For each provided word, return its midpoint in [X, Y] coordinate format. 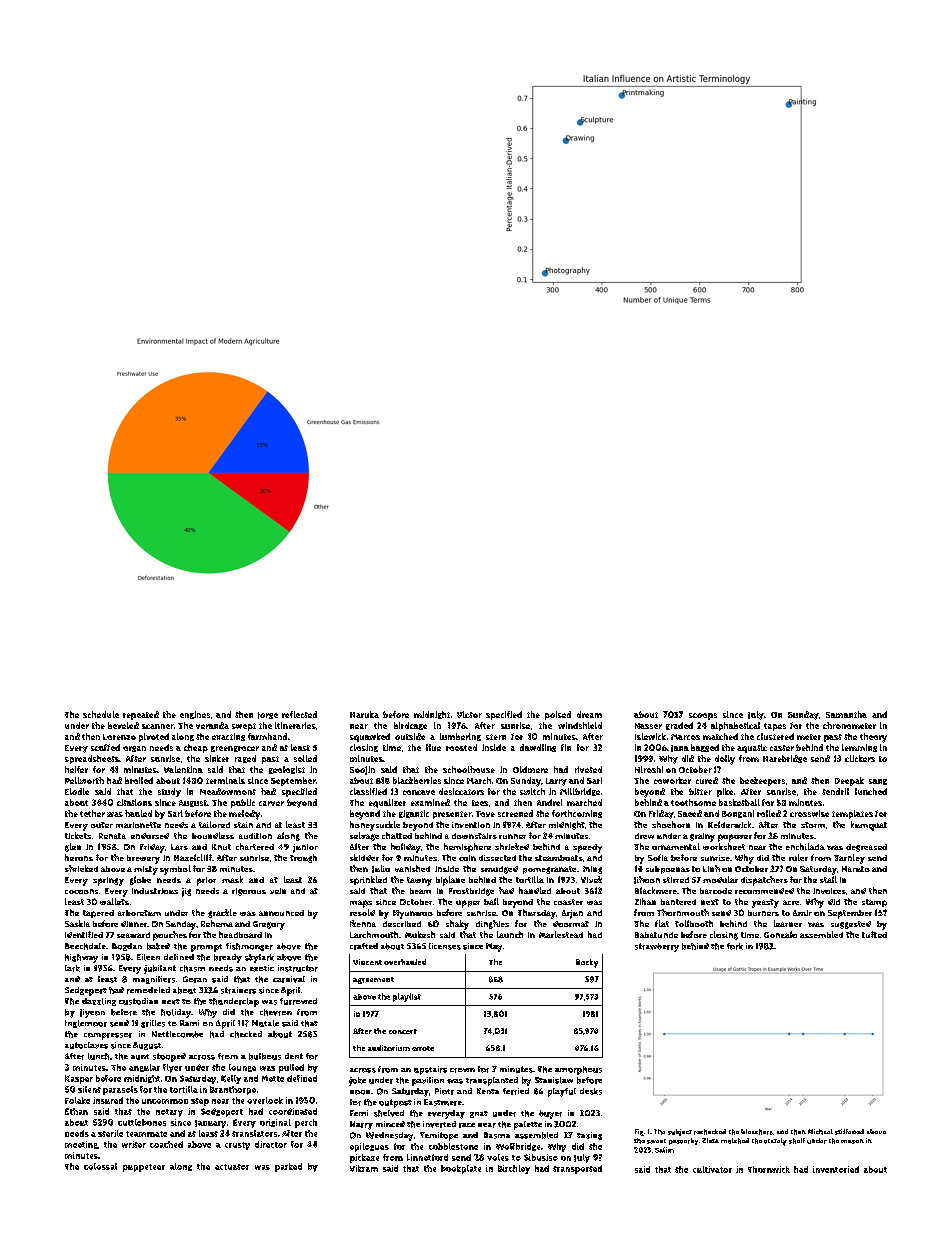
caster [782, 748]
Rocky [587, 963]
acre [791, 902]
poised [558, 715]
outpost [395, 1103]
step [200, 1102]
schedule [101, 714]
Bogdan [127, 947]
